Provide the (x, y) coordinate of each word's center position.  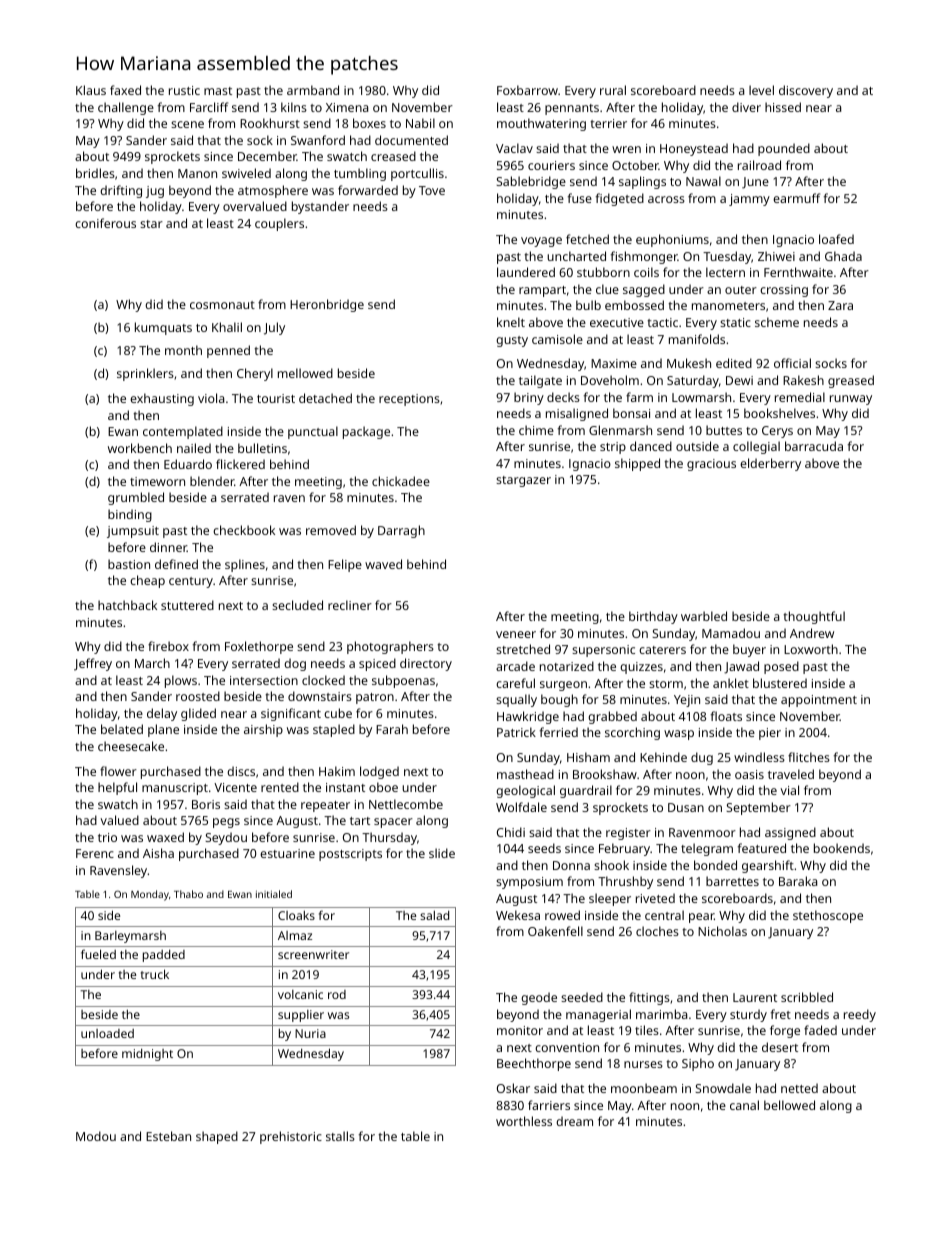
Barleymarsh (130, 937)
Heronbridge (327, 305)
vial (789, 790)
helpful (117, 788)
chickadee (401, 481)
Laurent (755, 997)
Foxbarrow (527, 90)
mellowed (305, 373)
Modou (96, 1136)
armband (313, 90)
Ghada (843, 256)
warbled (704, 616)
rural (613, 90)
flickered (240, 464)
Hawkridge (528, 717)
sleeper (610, 899)
